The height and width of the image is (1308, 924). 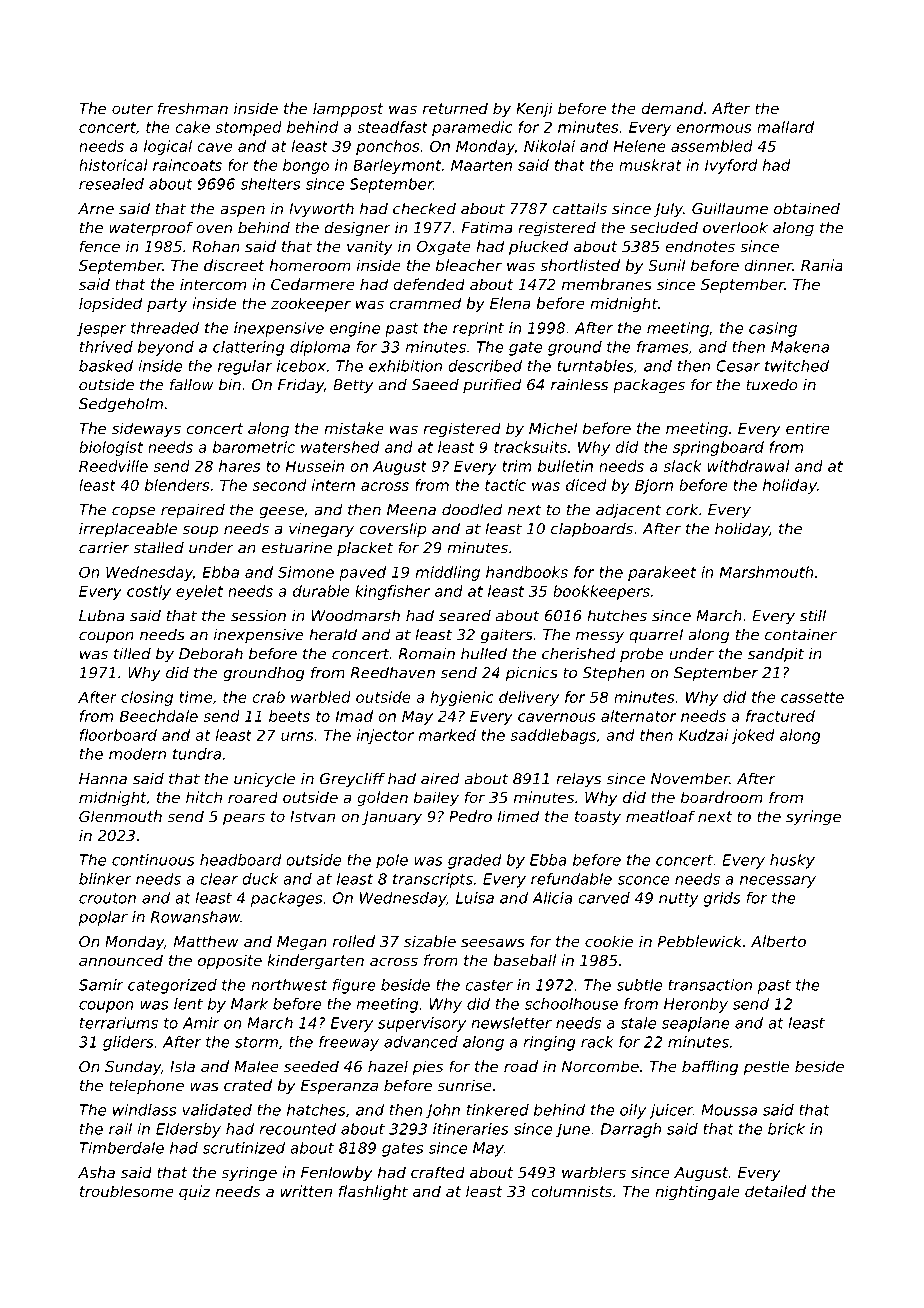 I want to click on Alicia, so click(x=552, y=898).
